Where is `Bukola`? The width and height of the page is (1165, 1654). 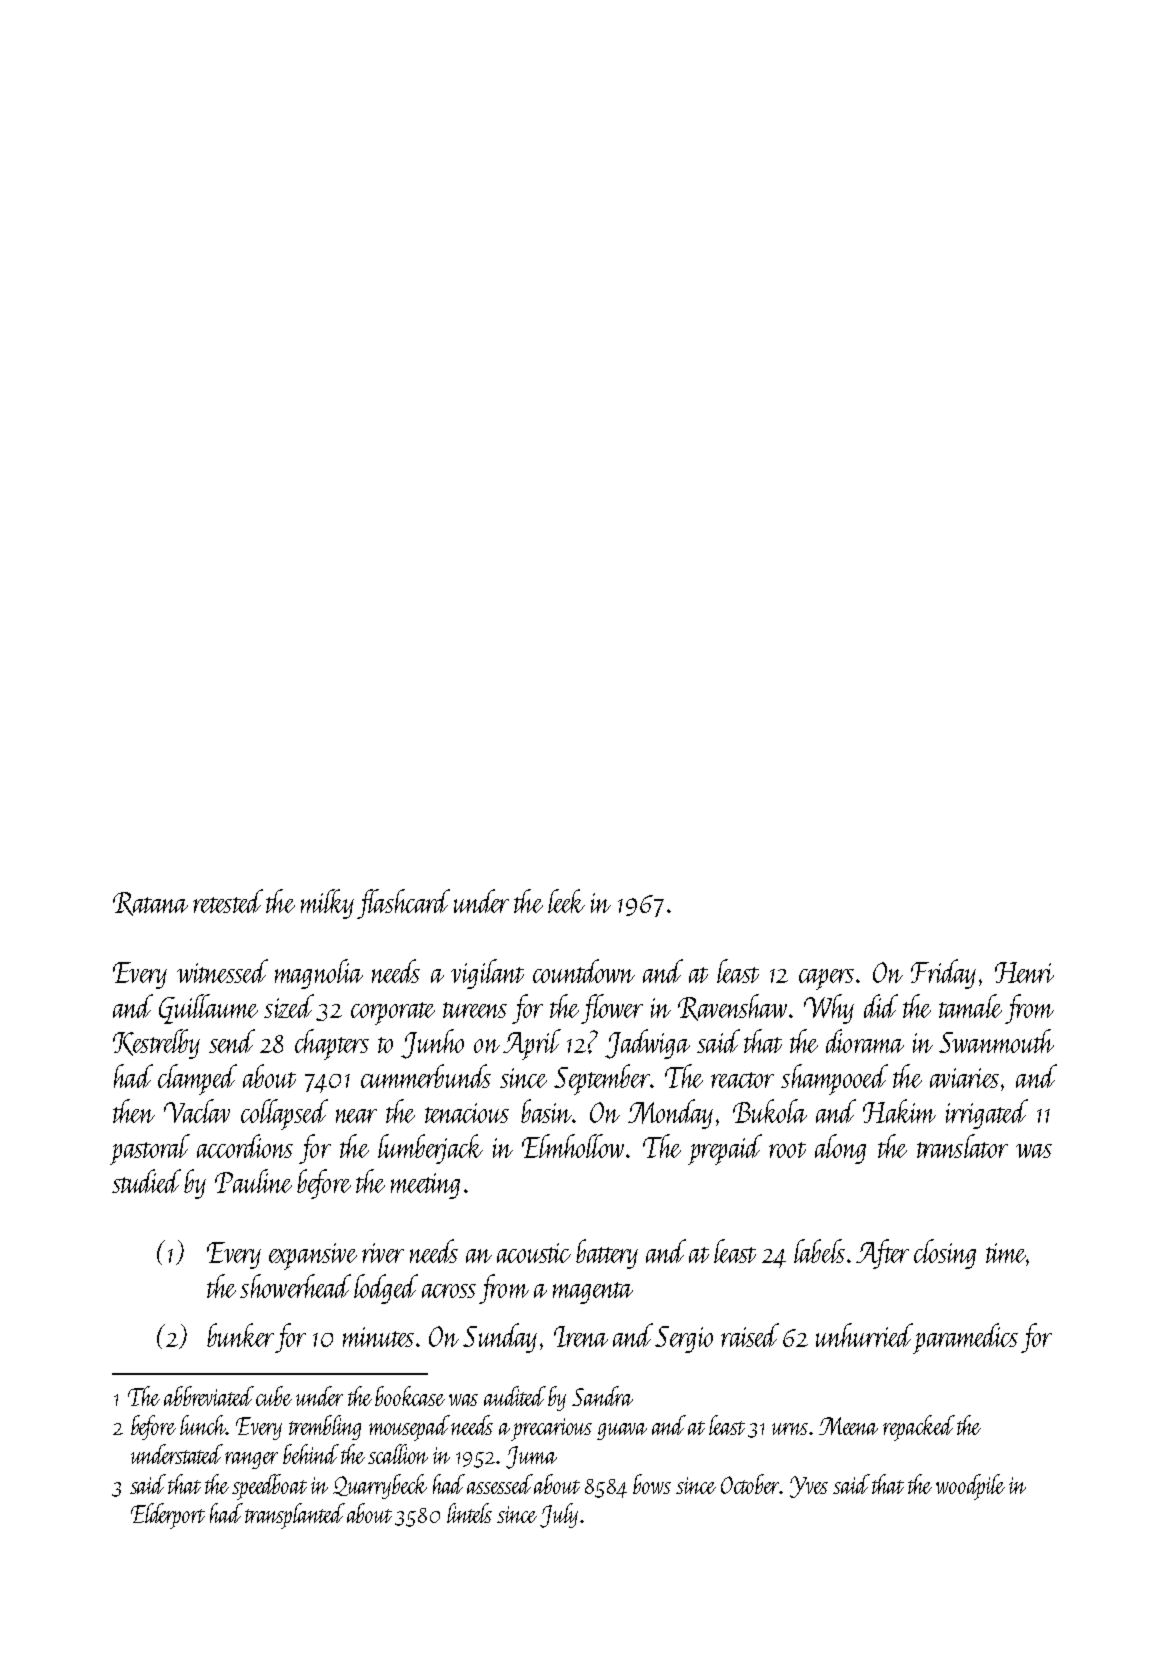
Bukola is located at coordinates (770, 1111).
